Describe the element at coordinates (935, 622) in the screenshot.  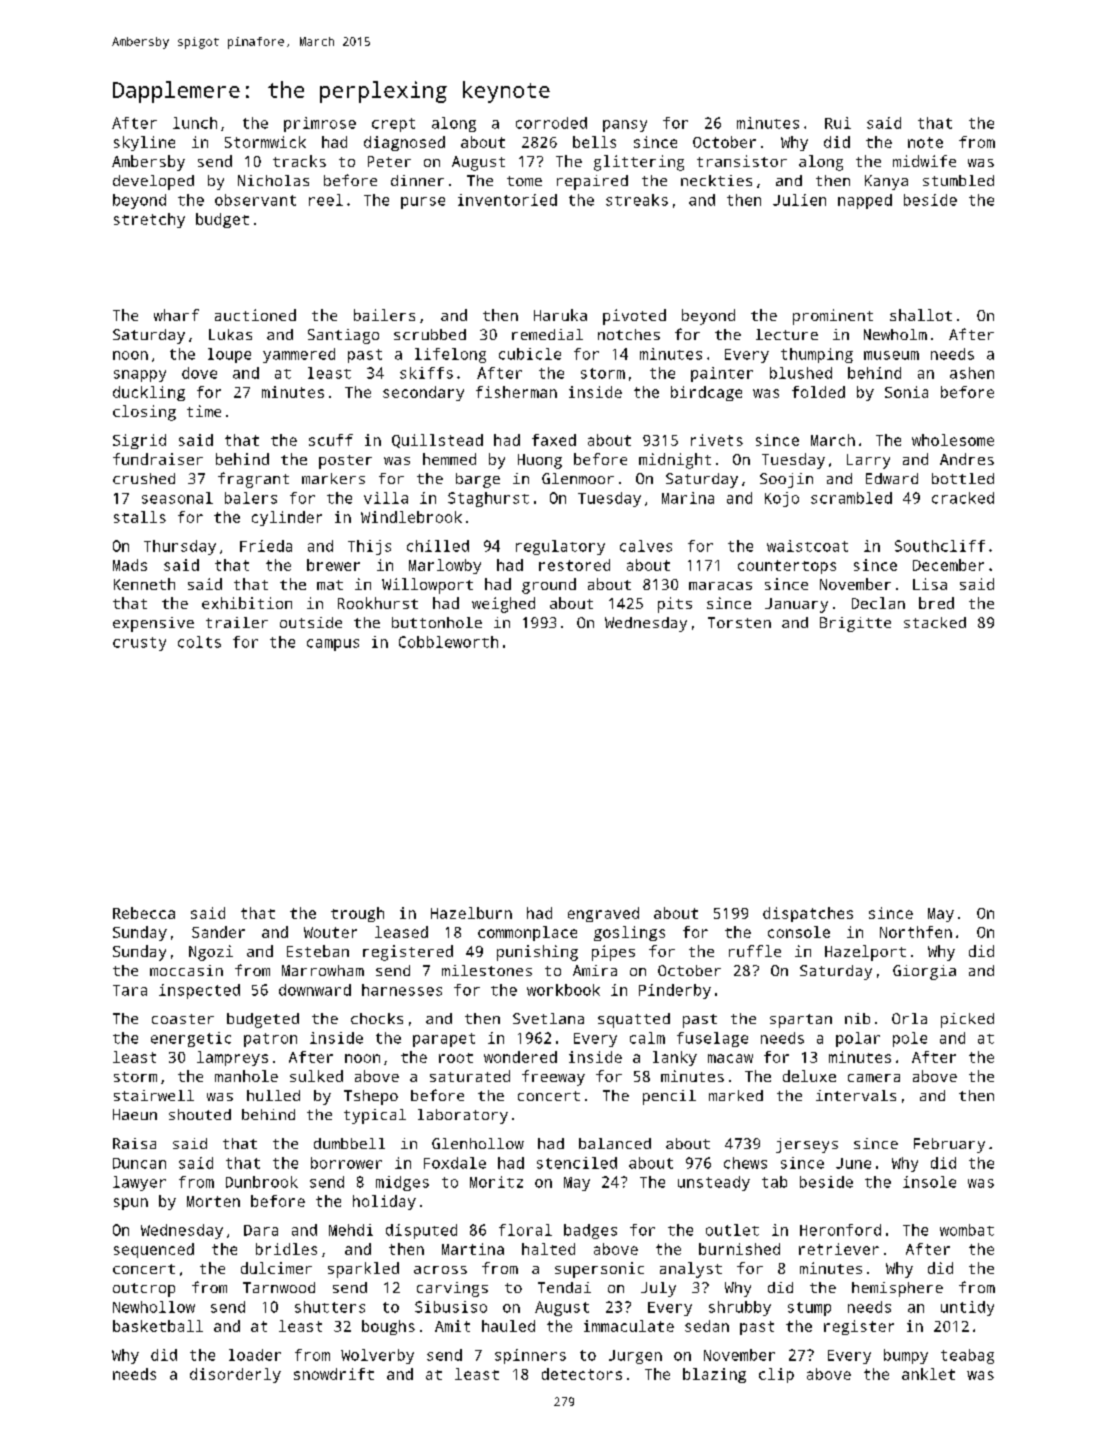
I see `stacked` at that location.
